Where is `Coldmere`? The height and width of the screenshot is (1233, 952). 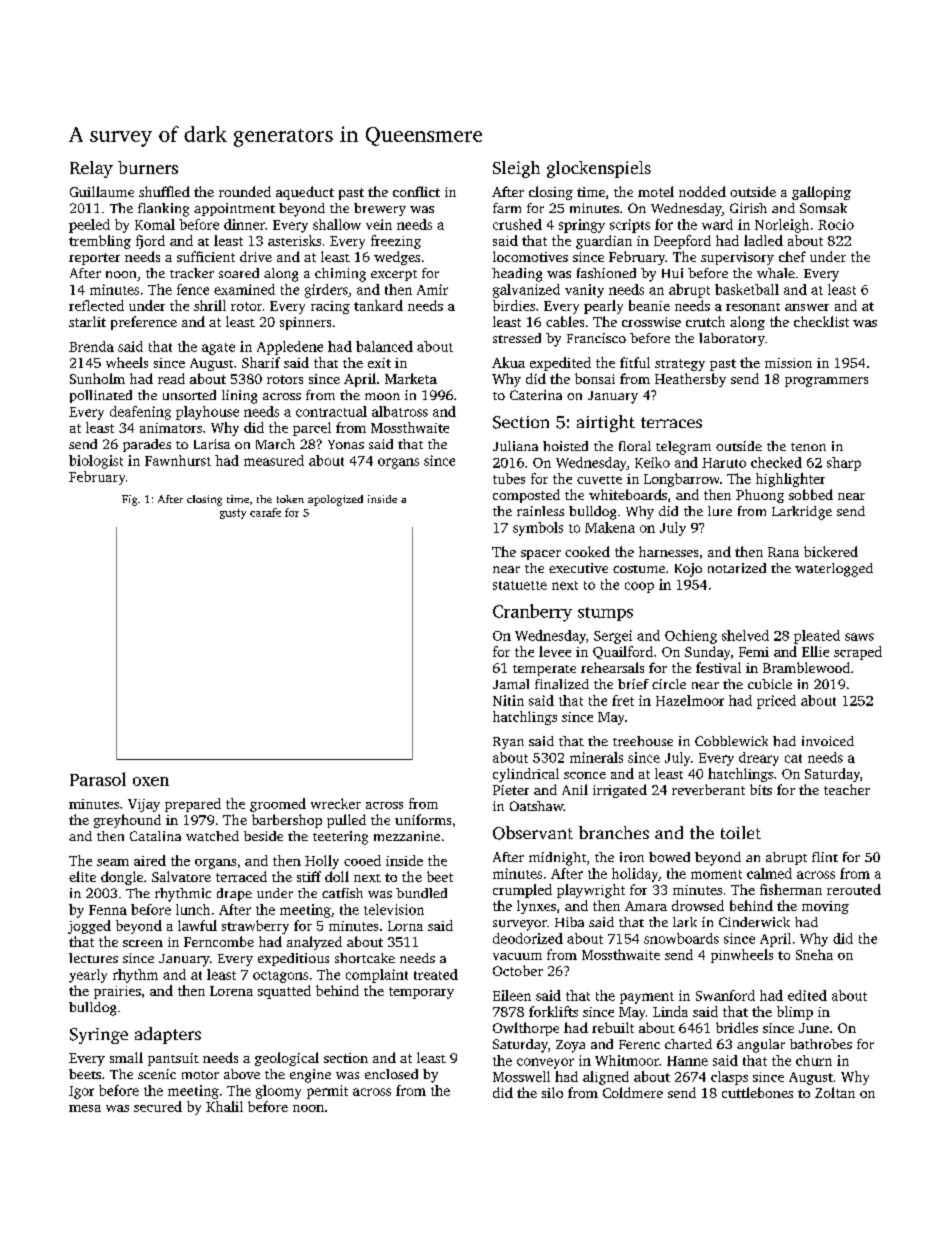
Coldmere is located at coordinates (633, 1092).
